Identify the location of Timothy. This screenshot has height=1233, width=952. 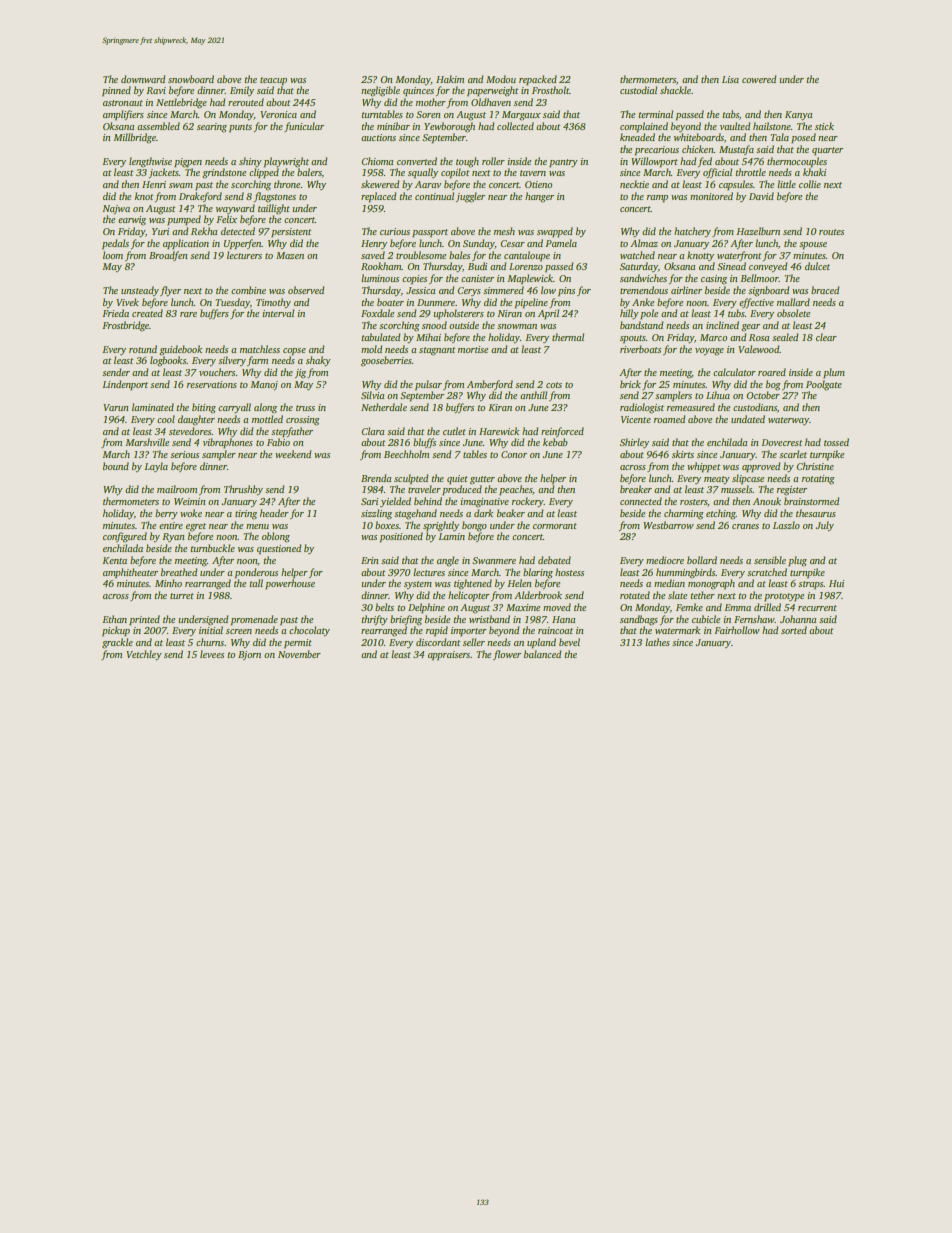
(273, 303).
